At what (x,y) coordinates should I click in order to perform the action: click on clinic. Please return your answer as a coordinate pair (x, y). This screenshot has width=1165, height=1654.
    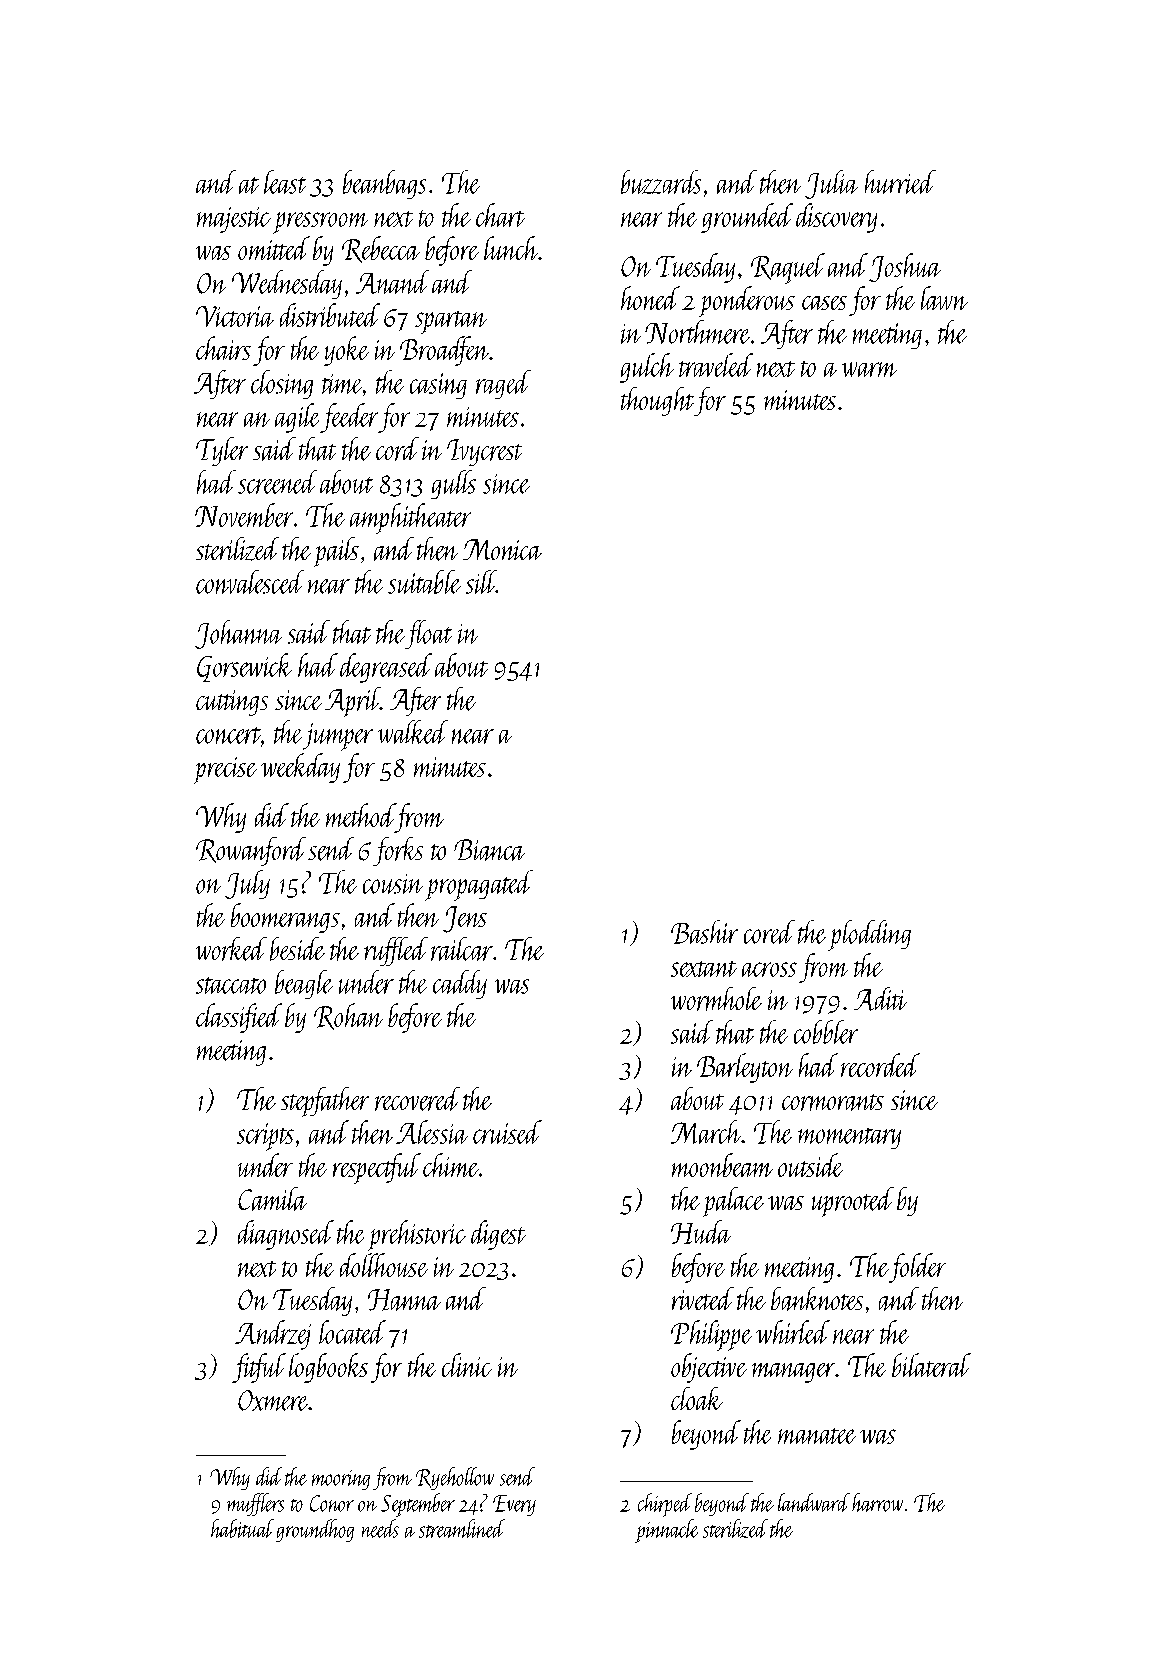
    Looking at the image, I should click on (467, 1365).
